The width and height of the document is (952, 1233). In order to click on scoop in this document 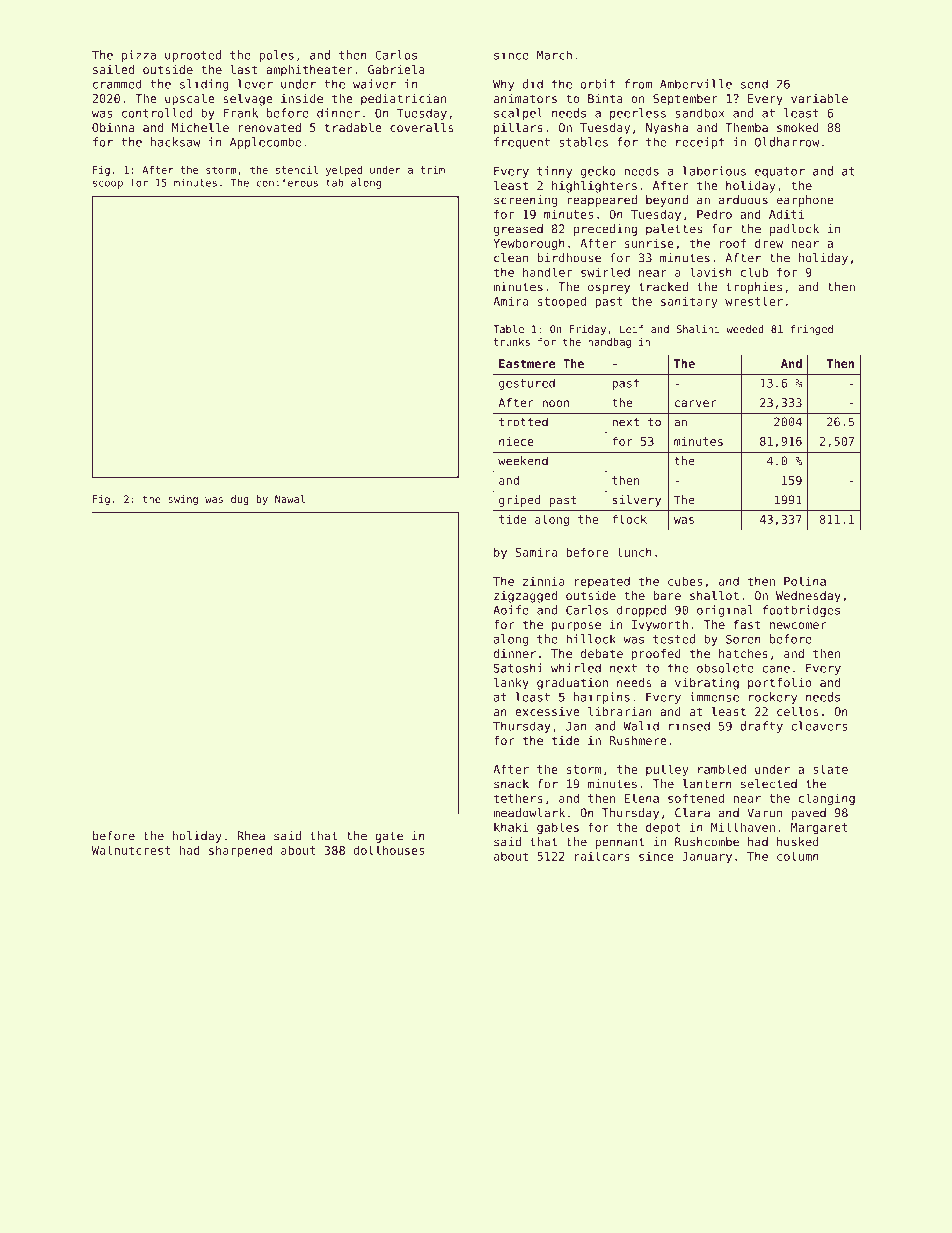, I will do `click(108, 184)`.
